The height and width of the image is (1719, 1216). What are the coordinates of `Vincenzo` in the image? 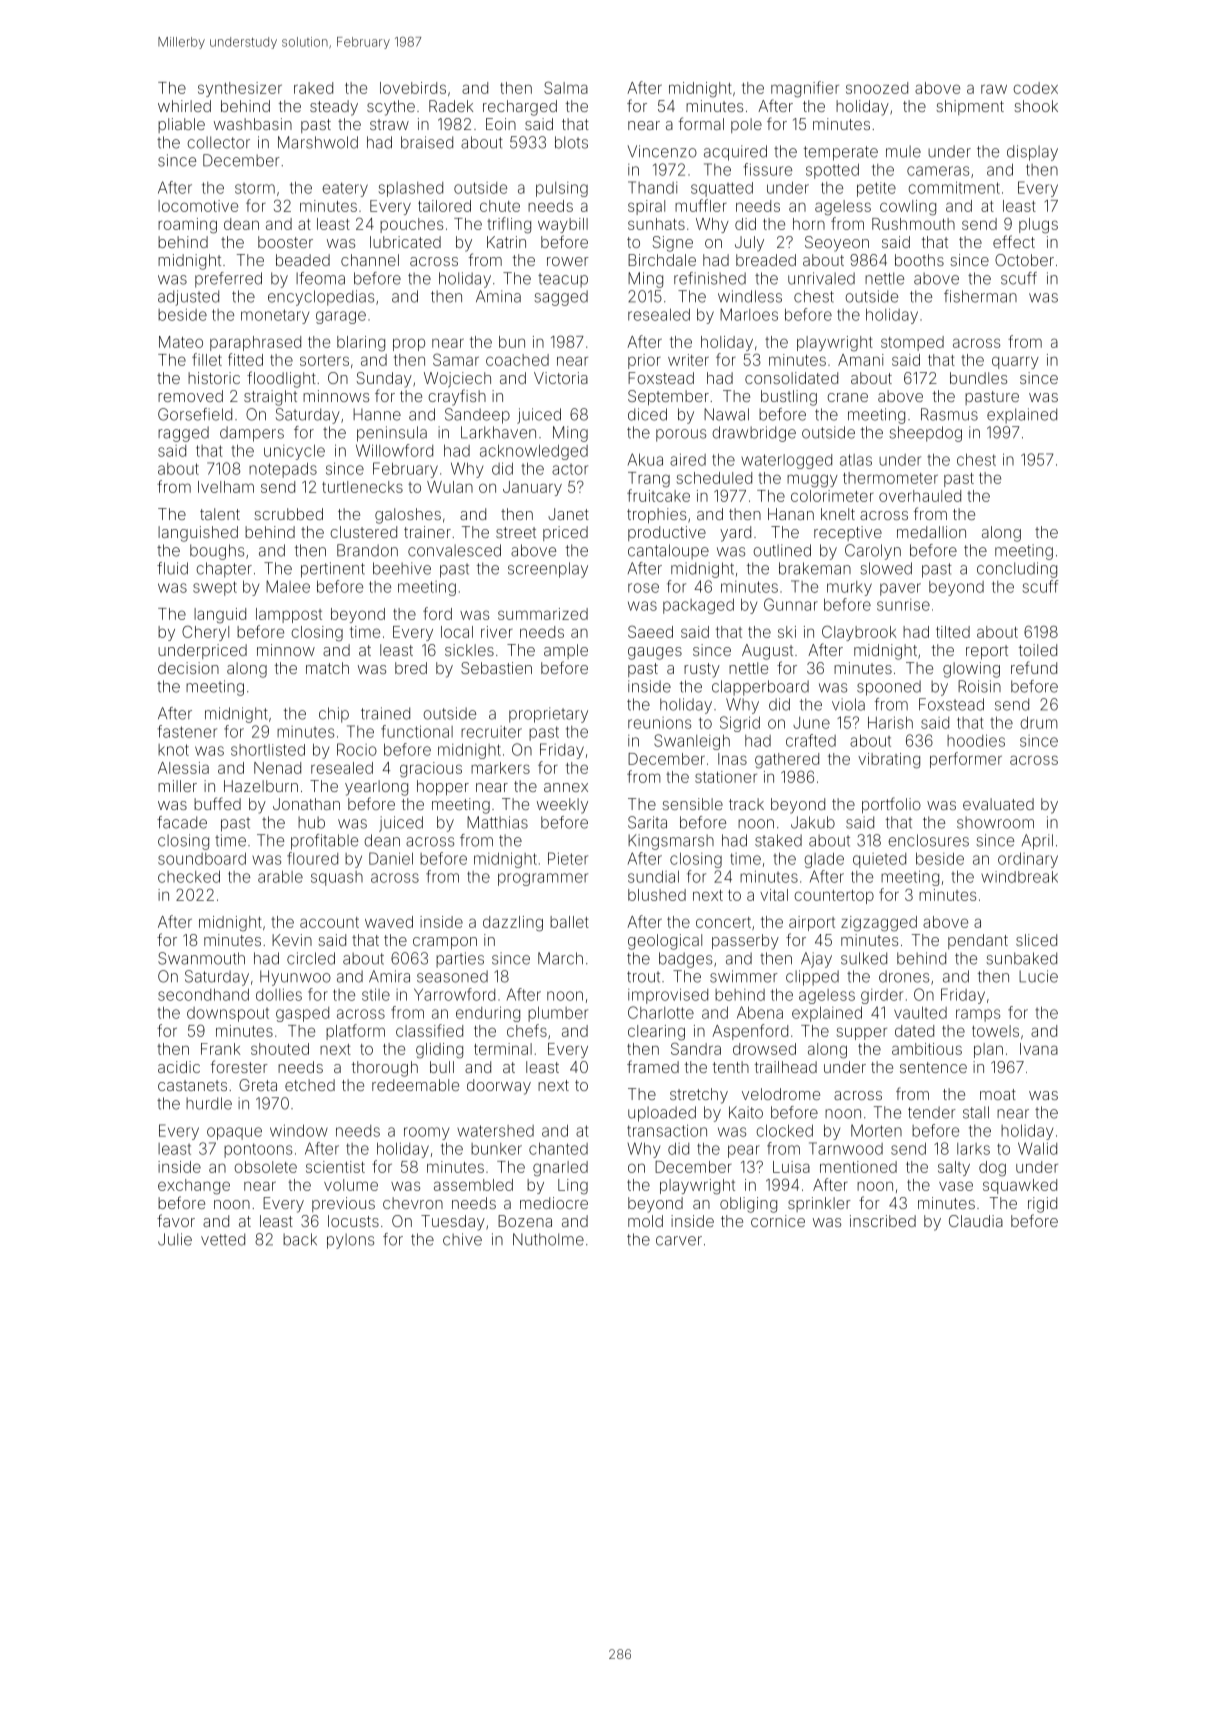 It's located at (662, 151).
